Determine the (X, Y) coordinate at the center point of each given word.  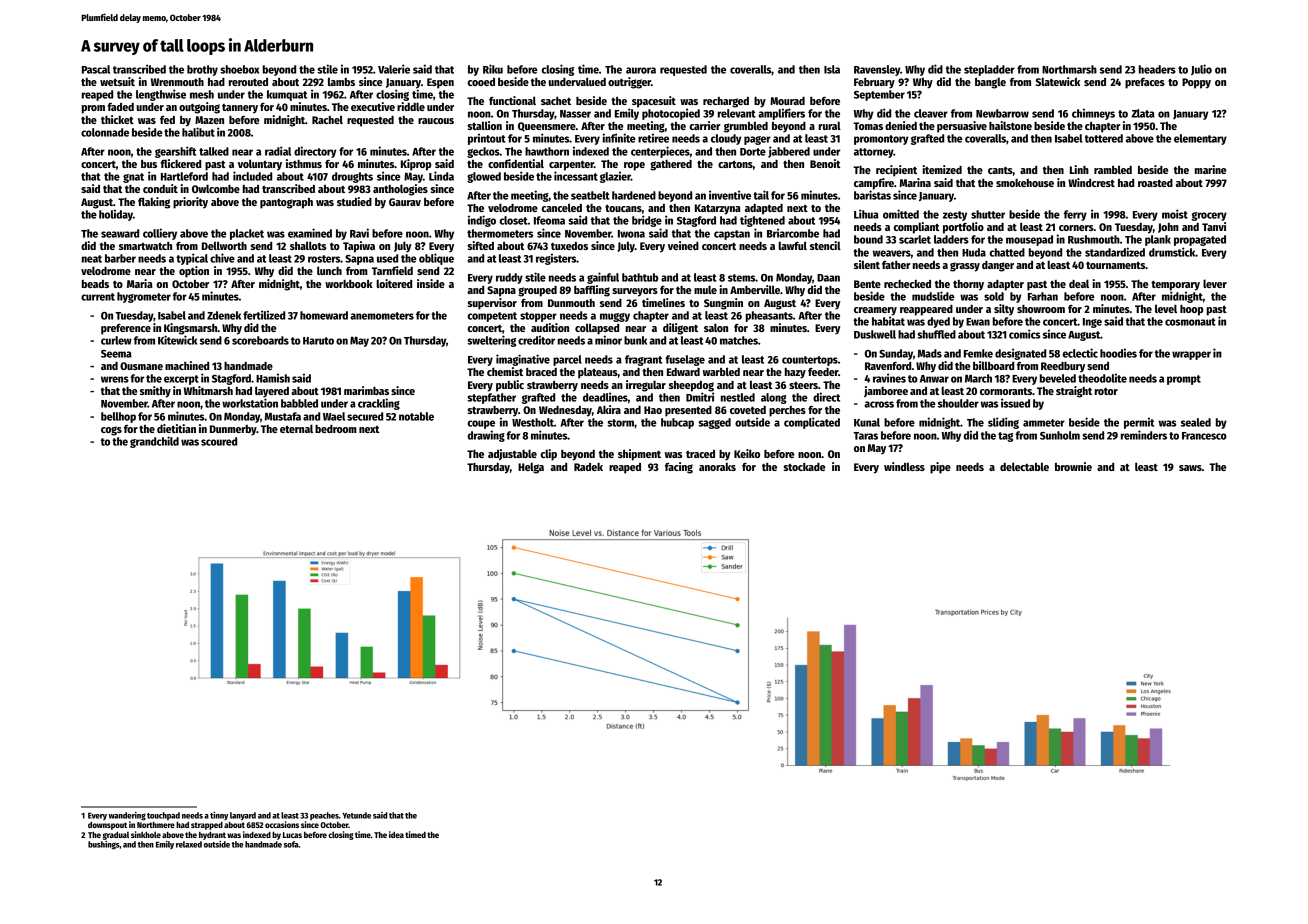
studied (354, 201)
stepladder (989, 70)
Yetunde (356, 815)
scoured (219, 441)
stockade (804, 466)
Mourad (787, 101)
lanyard (243, 816)
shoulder (958, 403)
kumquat (287, 95)
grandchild (154, 442)
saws (1190, 468)
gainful (603, 278)
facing (679, 468)
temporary (1175, 286)
